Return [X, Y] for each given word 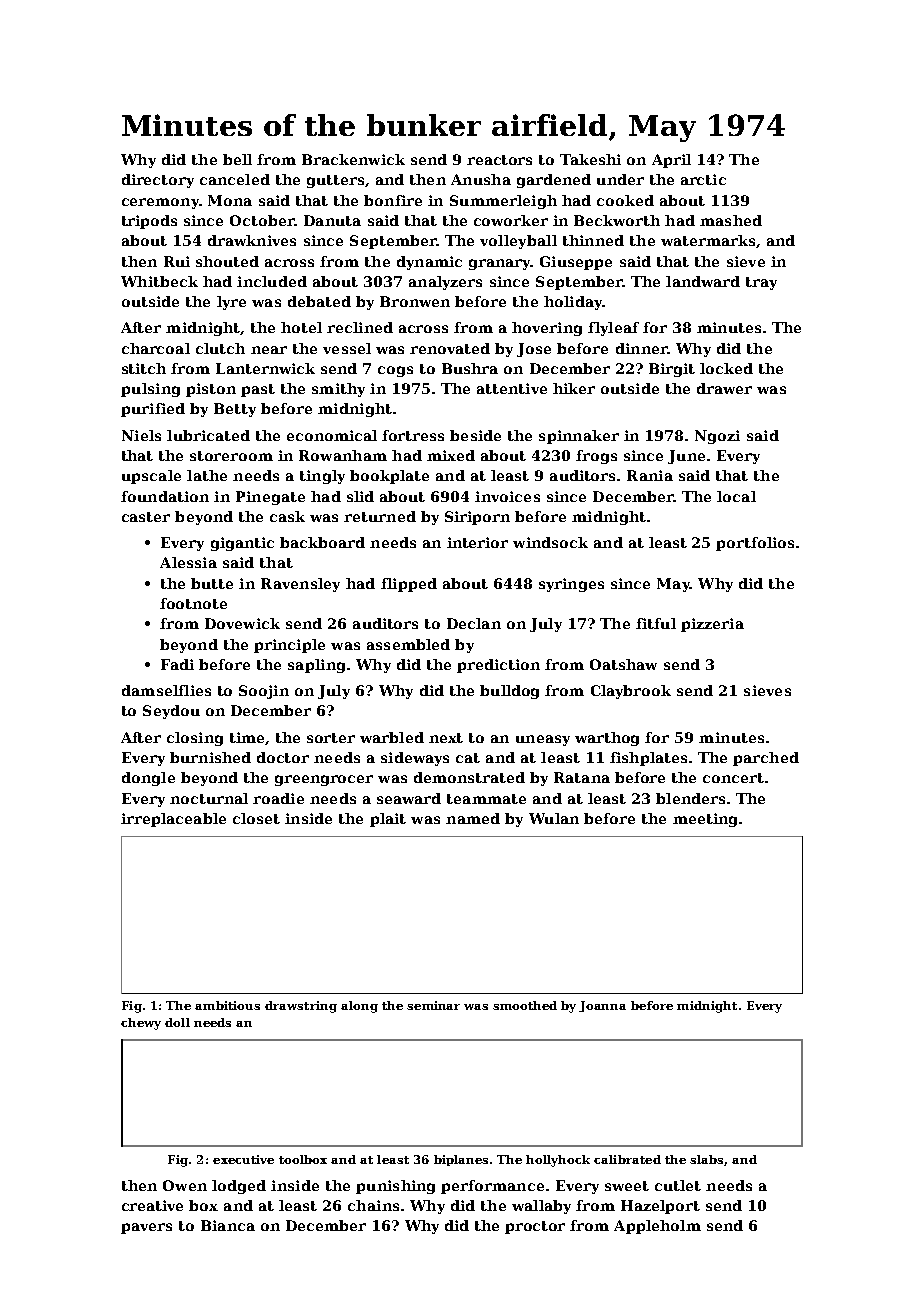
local [736, 496]
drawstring [301, 1007]
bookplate [389, 477]
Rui [177, 261]
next [446, 738]
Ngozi [717, 437]
